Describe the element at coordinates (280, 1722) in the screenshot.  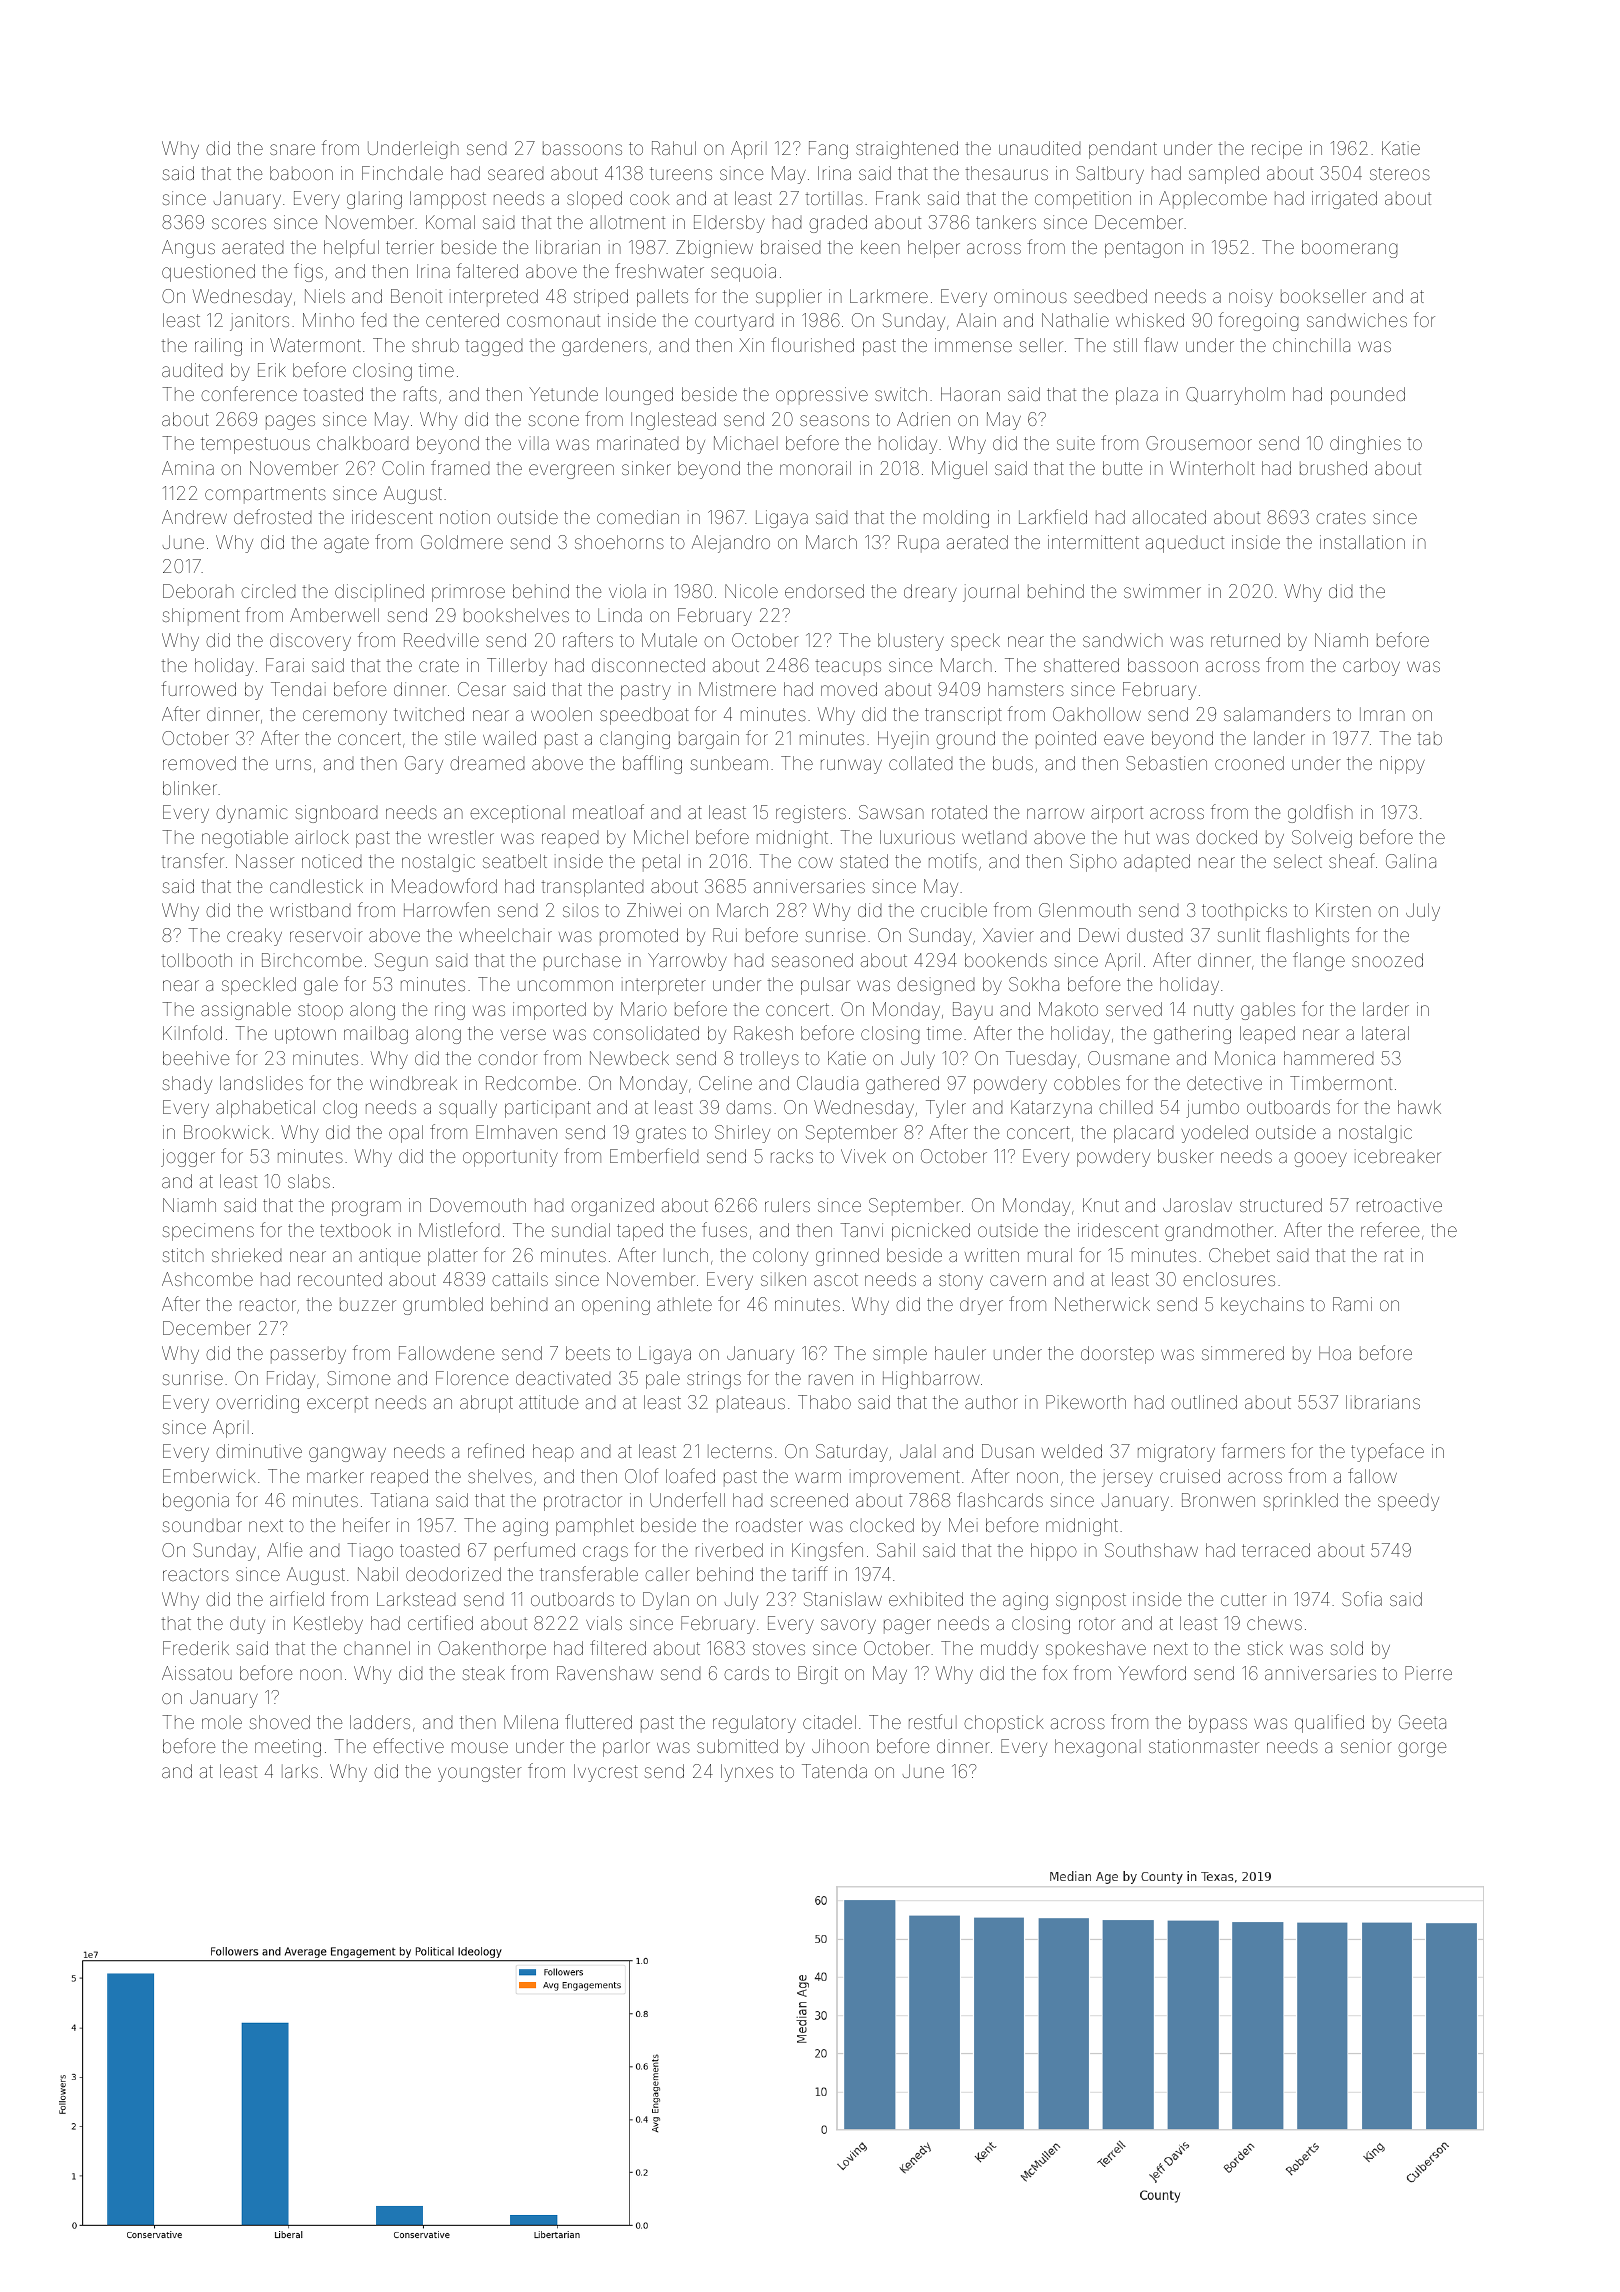
I see `shoved` at that location.
